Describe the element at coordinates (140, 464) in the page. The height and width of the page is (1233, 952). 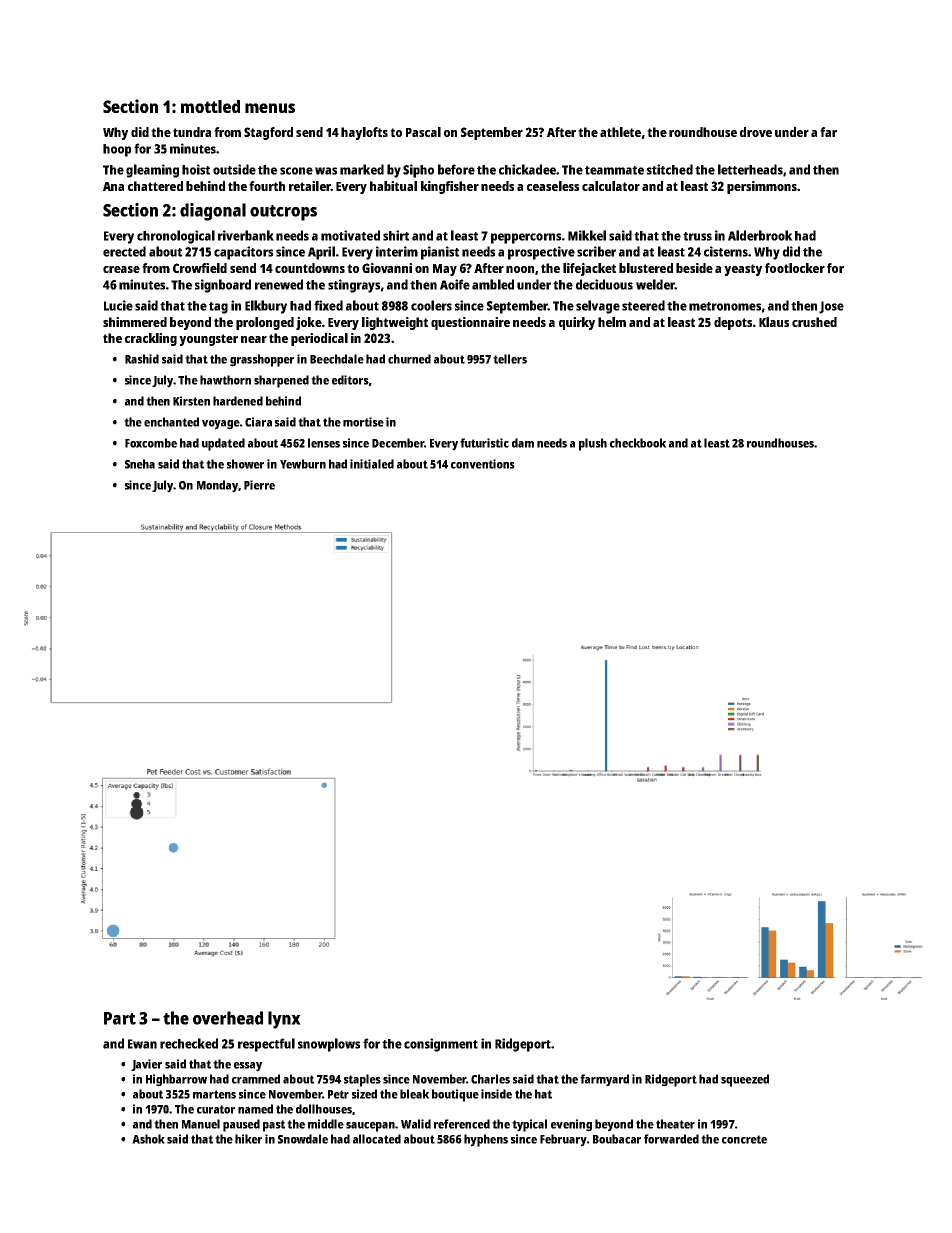
I see `Sneha` at that location.
